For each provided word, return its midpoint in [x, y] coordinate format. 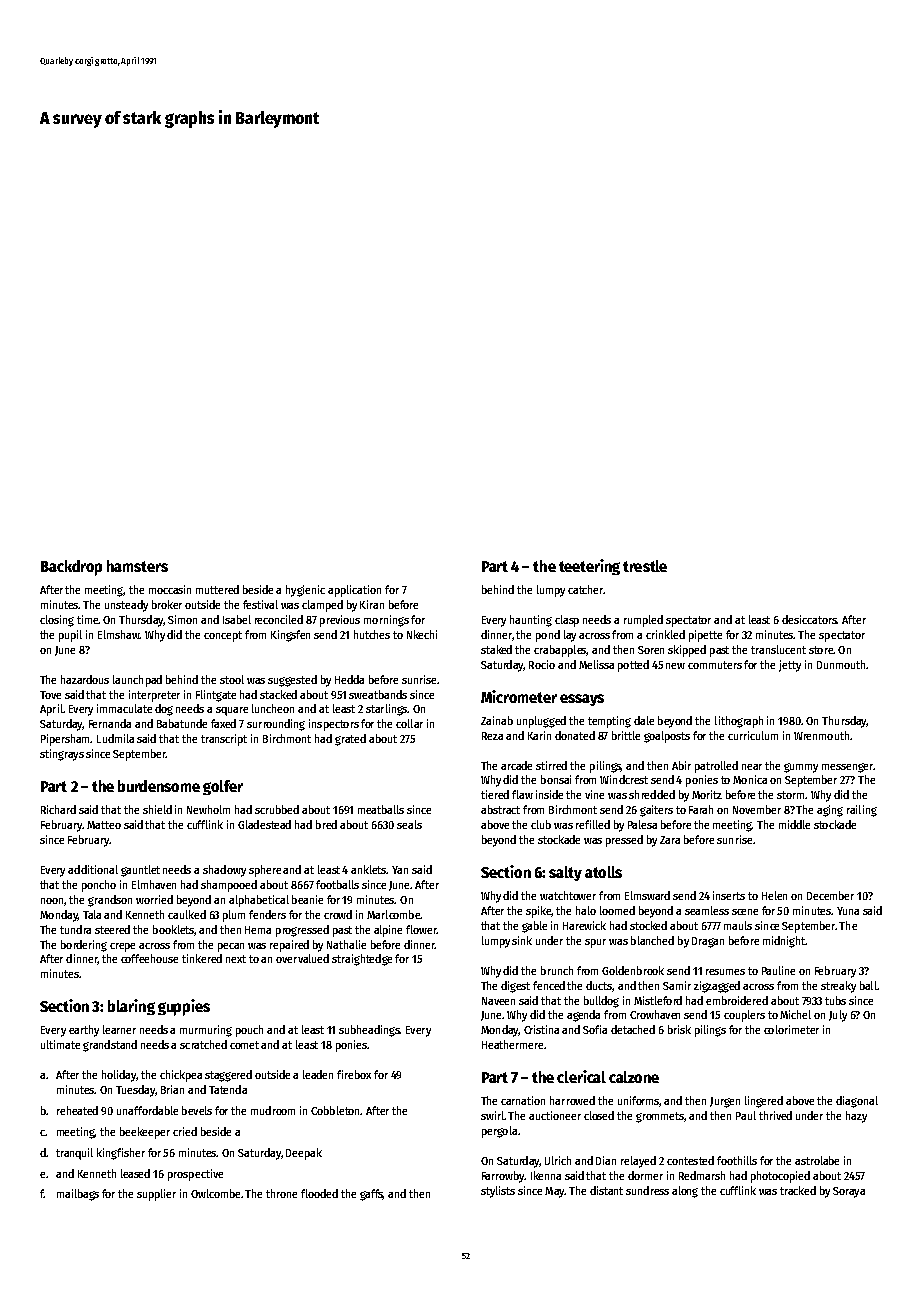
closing [57, 621]
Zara [670, 840]
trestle [645, 566]
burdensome [159, 786]
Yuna [848, 911]
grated [350, 740]
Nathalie [346, 944]
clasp [567, 621]
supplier [156, 1195]
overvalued [302, 958]
